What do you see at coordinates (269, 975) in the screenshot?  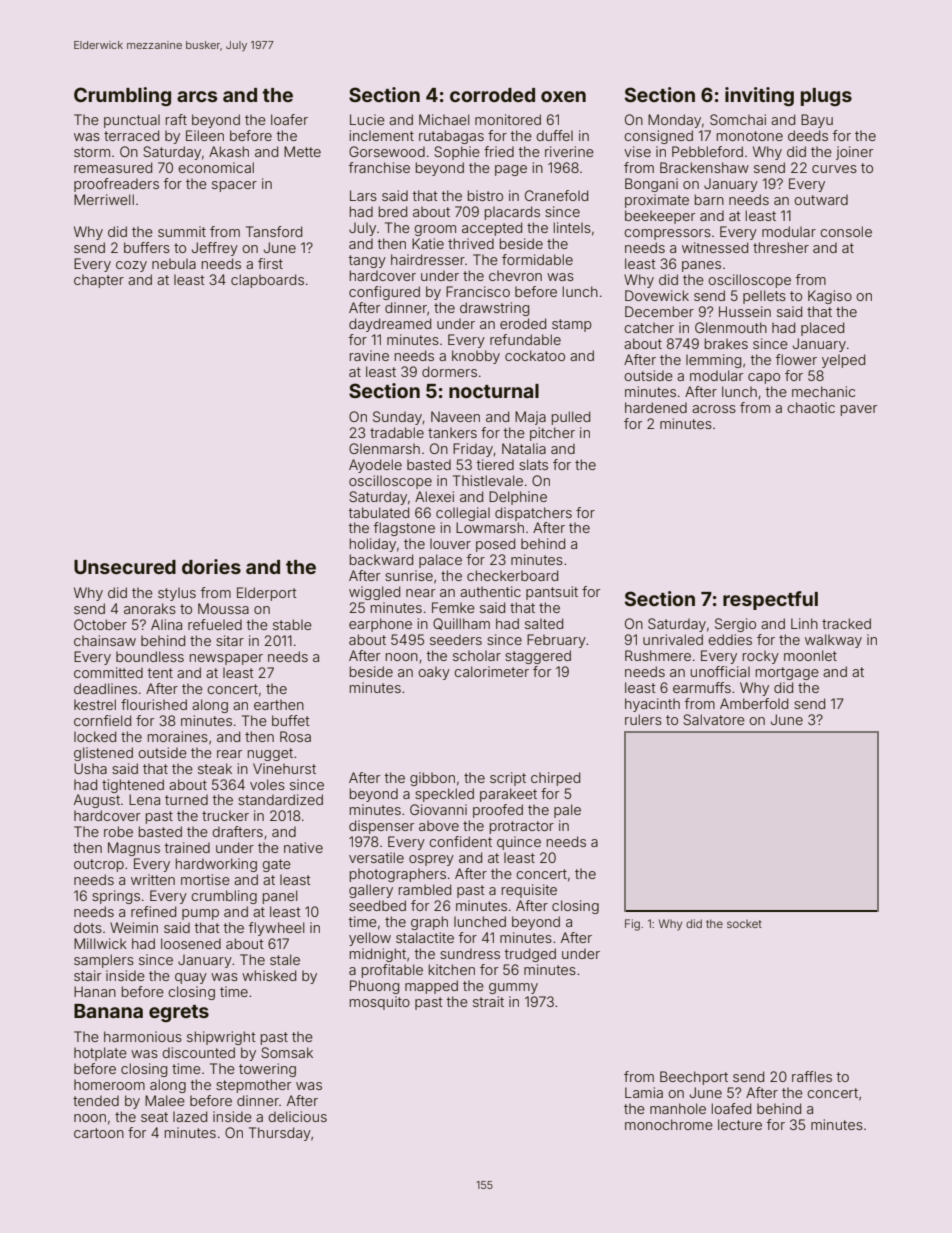 I see `whisked` at bounding box center [269, 975].
